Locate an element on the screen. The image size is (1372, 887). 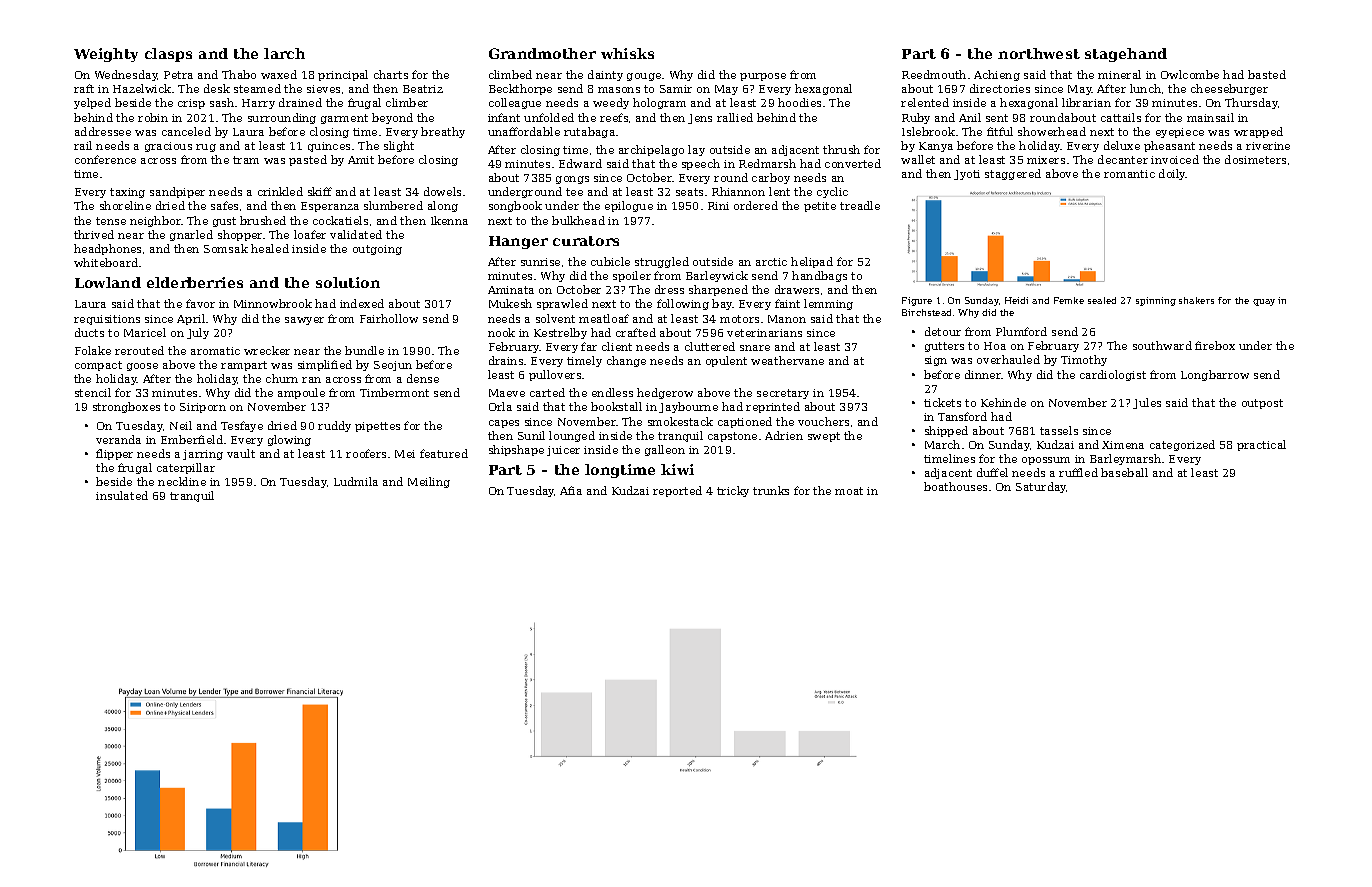
wrapped is located at coordinates (1258, 132).
